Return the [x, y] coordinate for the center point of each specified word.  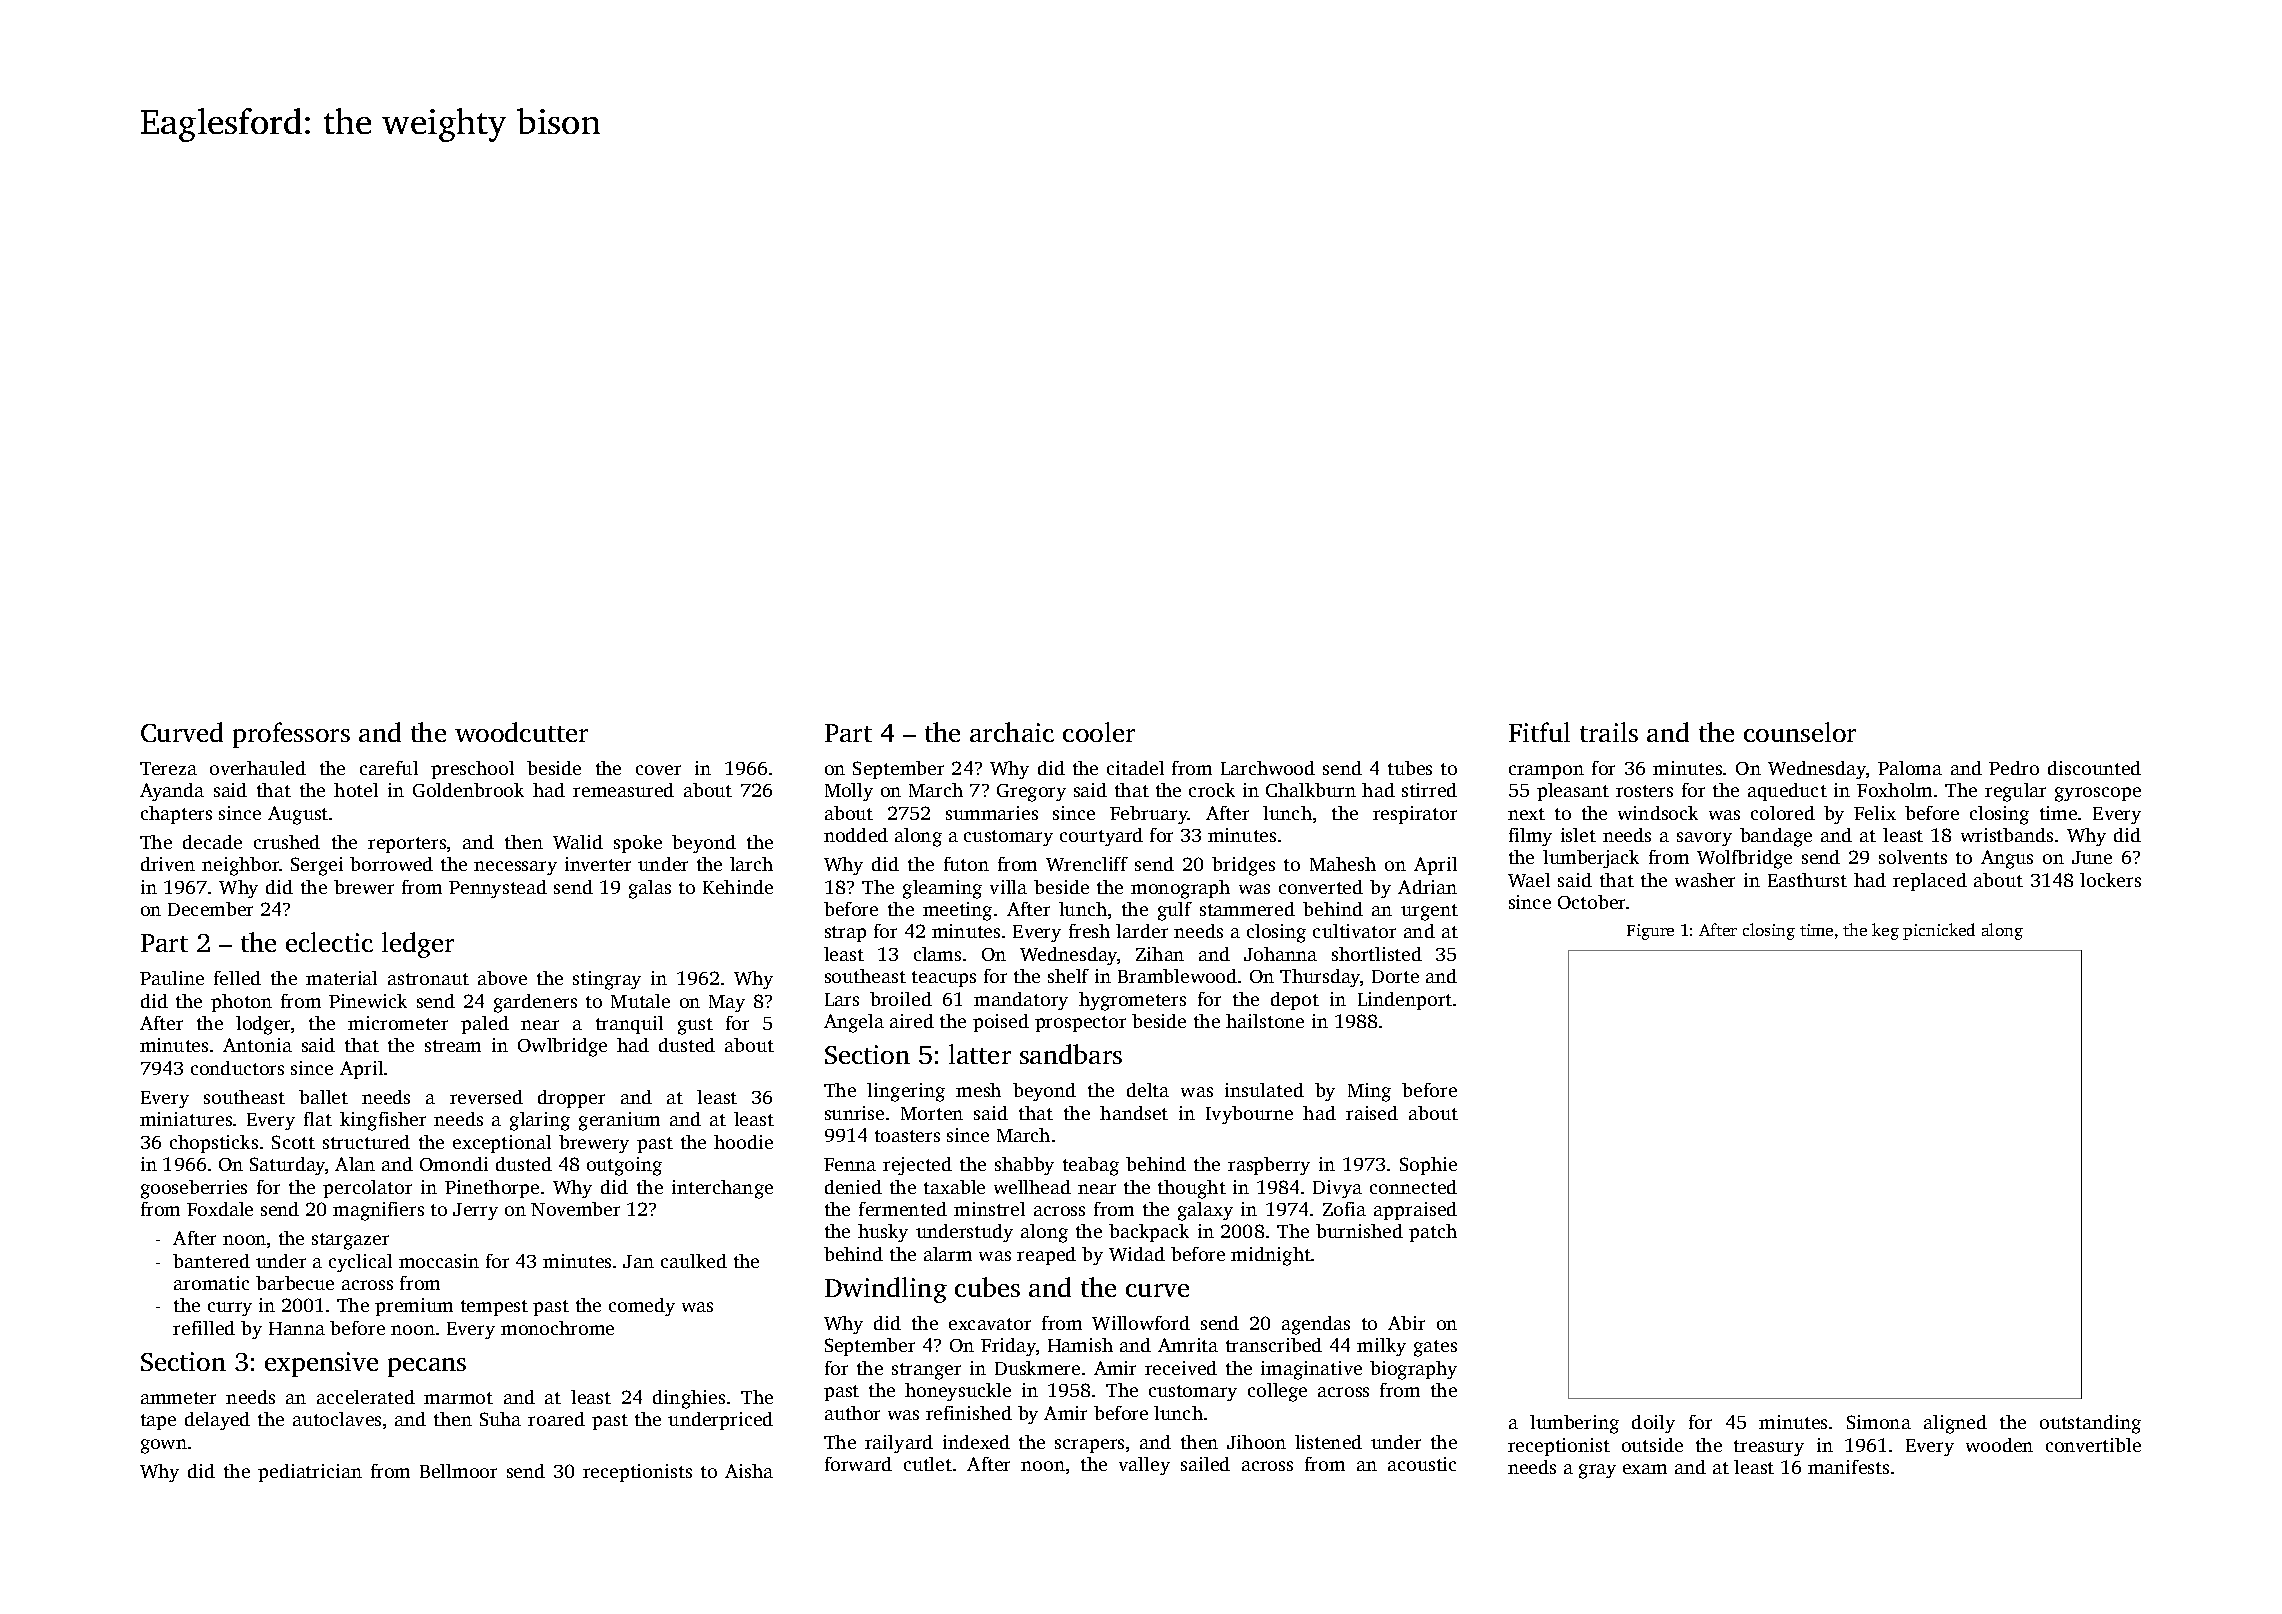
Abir [1406, 1323]
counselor [1800, 732]
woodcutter [521, 732]
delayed [217, 1421]
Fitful [1539, 732]
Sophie [1428, 1166]
